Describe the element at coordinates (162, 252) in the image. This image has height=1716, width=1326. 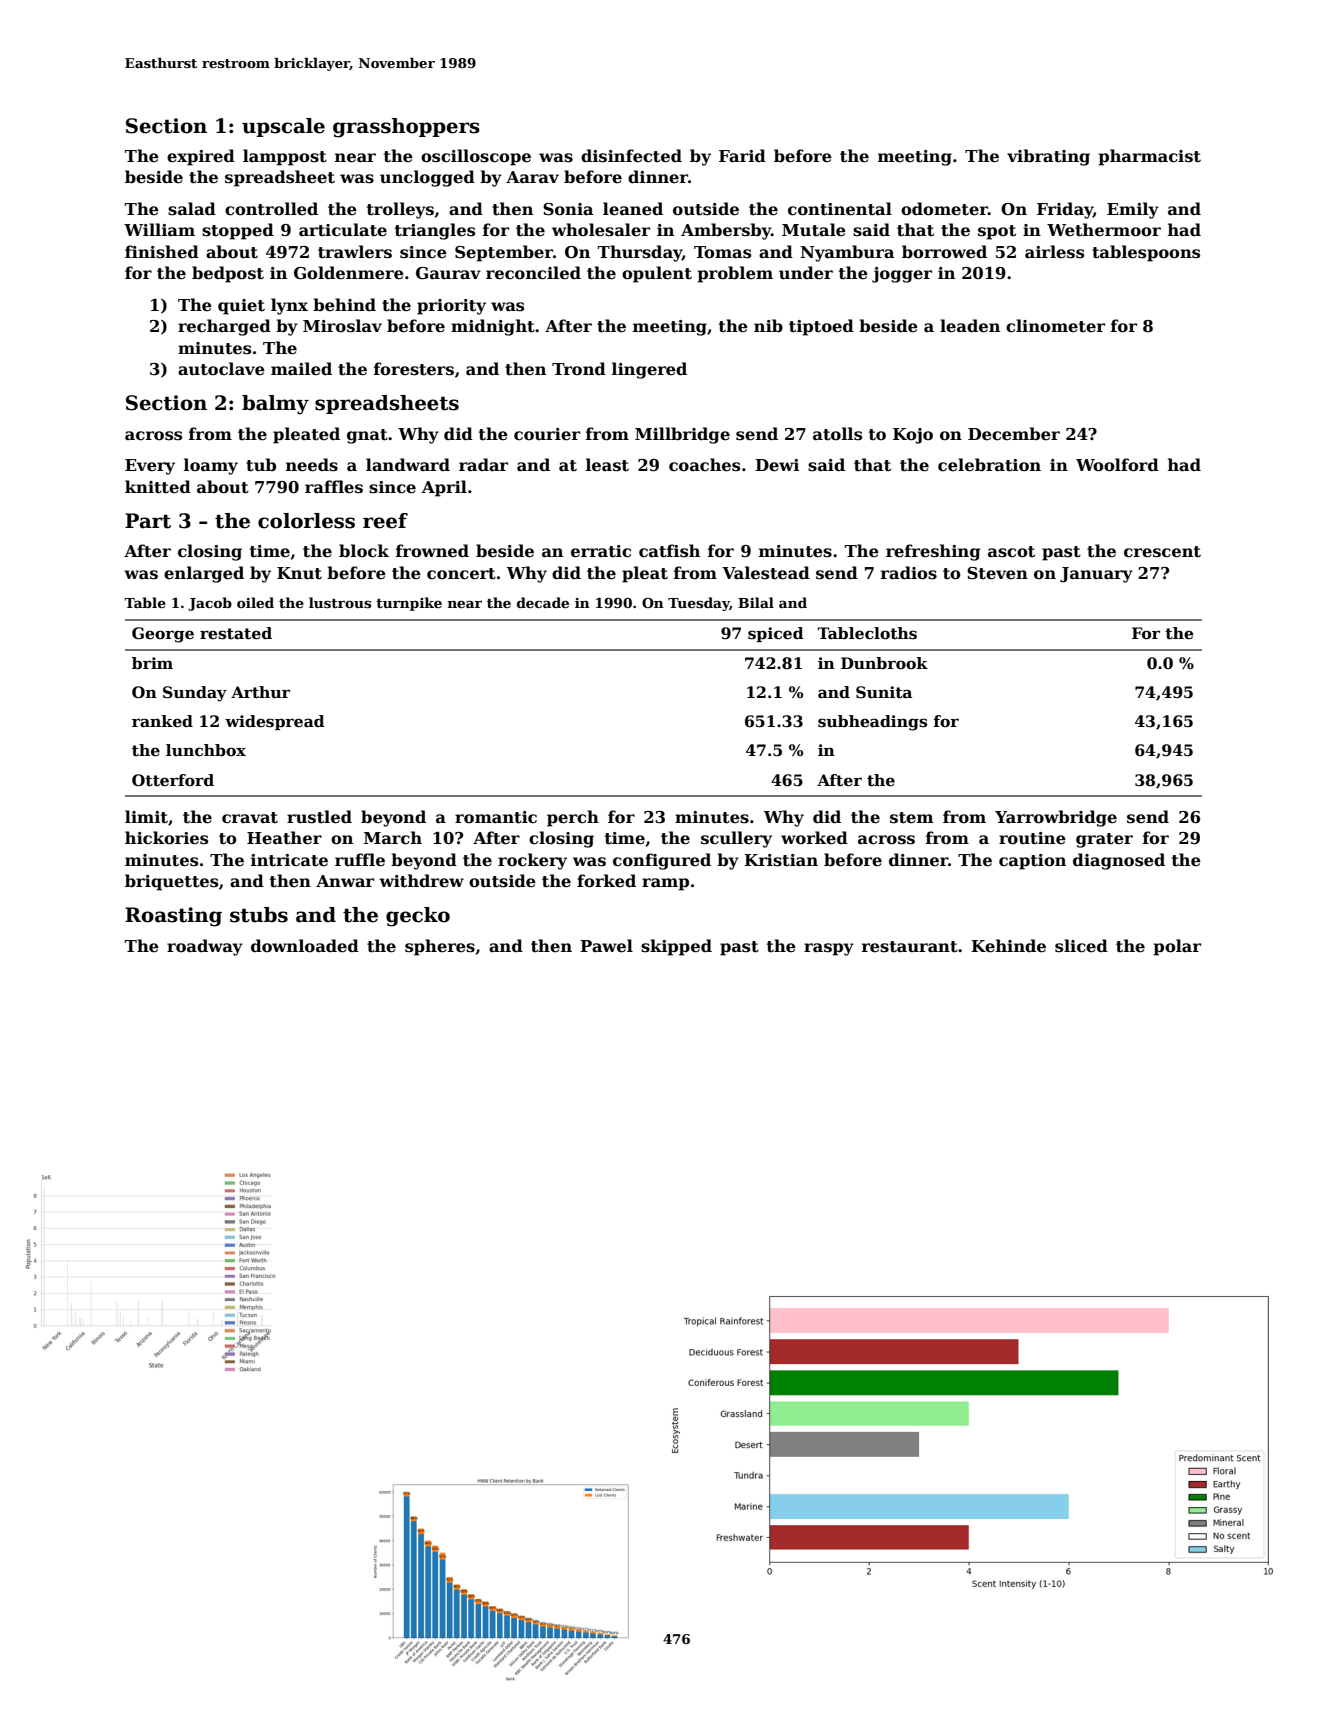
I see `finished` at that location.
